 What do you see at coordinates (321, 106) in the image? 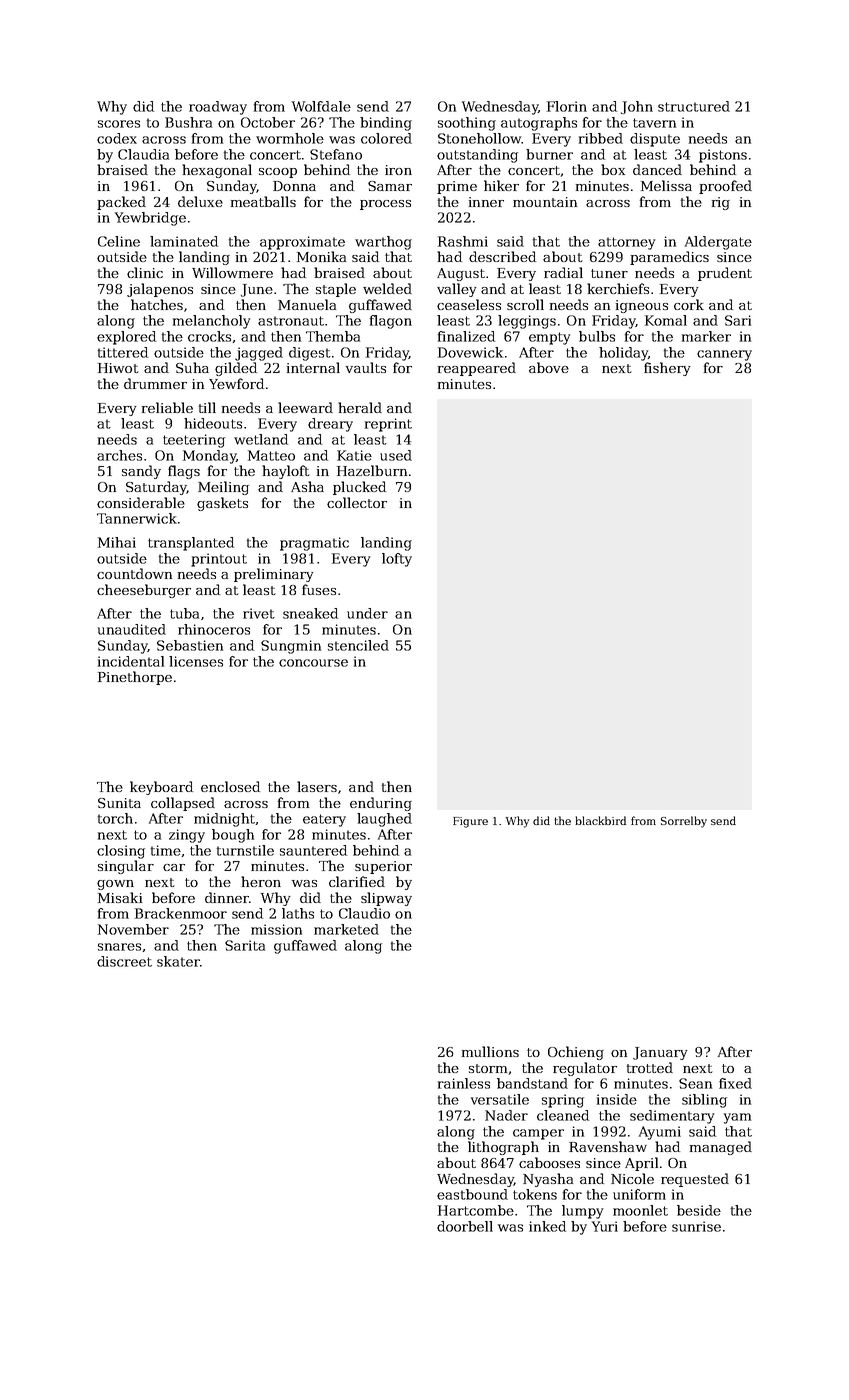
I see `Wolfdale` at bounding box center [321, 106].
